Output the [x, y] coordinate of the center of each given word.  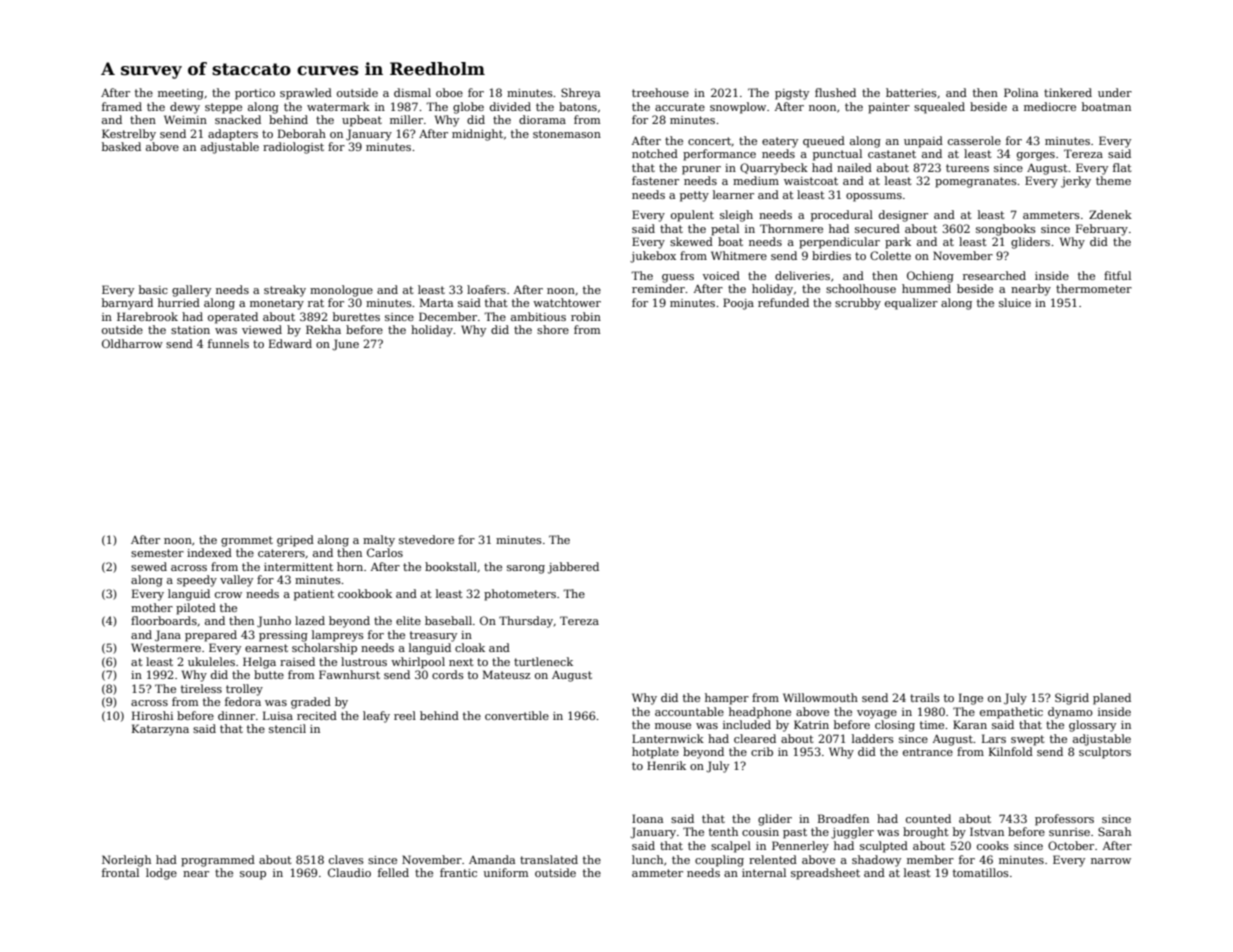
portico [255, 94]
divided [510, 106]
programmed [218, 861]
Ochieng [930, 277]
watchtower [567, 302]
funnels [228, 343]
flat [1122, 167]
